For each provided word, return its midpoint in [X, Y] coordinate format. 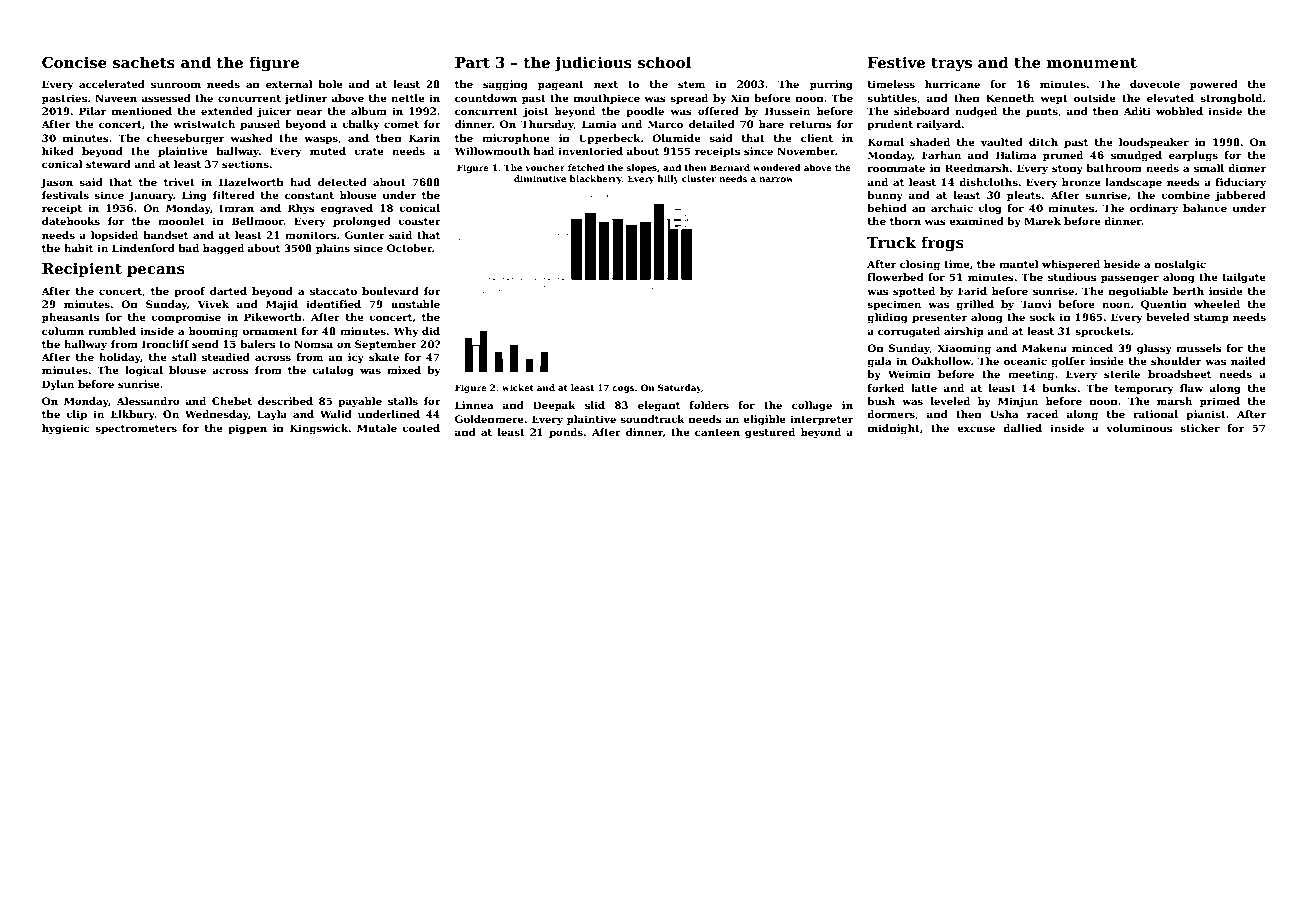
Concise [74, 62]
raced [1042, 414]
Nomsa [313, 344]
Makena [1044, 348]
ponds [566, 433]
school [664, 62]
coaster [419, 221]
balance [1205, 208]
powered [1214, 85]
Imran [236, 208]
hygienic [66, 429]
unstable [415, 304]
